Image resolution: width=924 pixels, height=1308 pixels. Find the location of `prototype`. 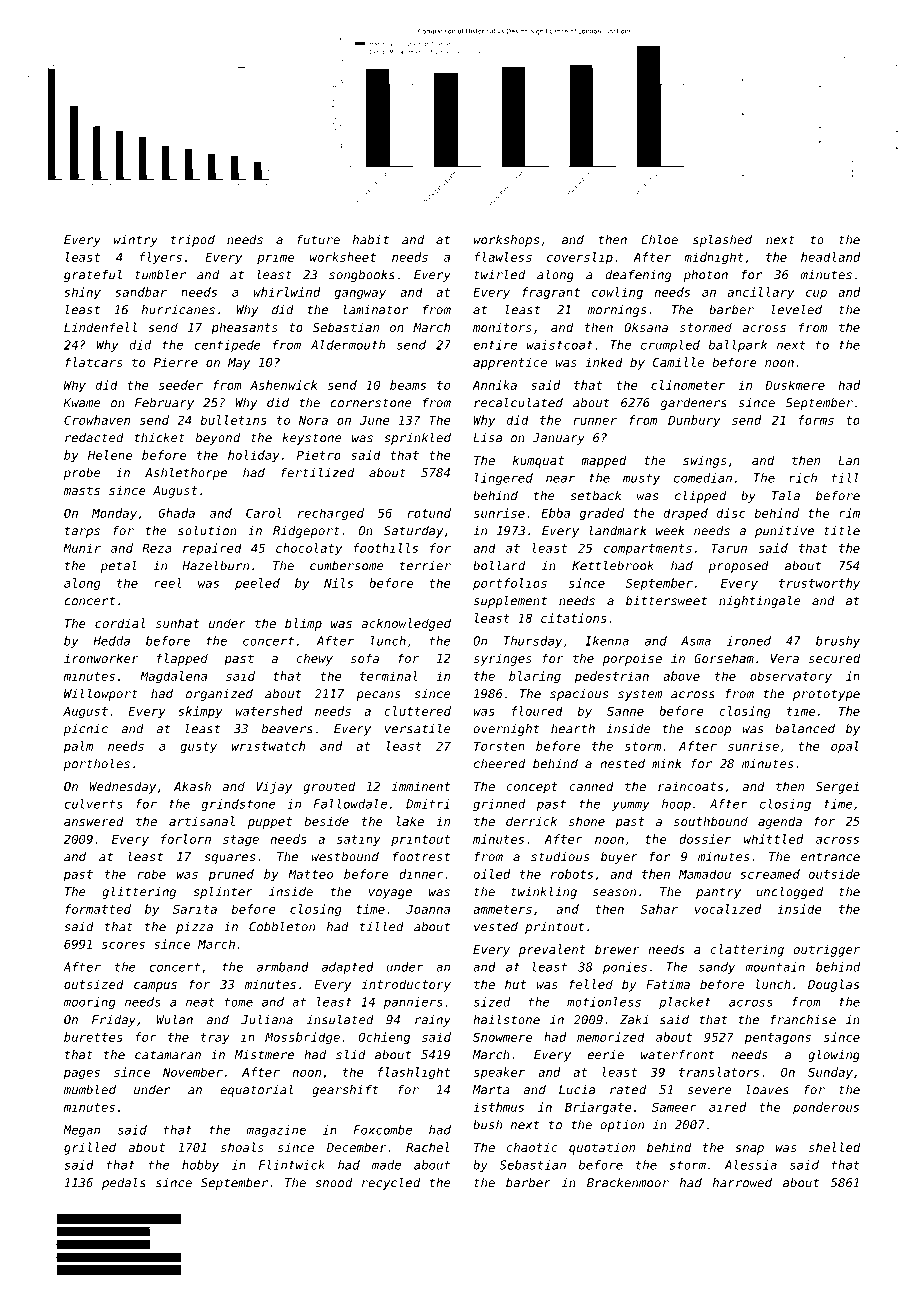

prototype is located at coordinates (826, 695).
